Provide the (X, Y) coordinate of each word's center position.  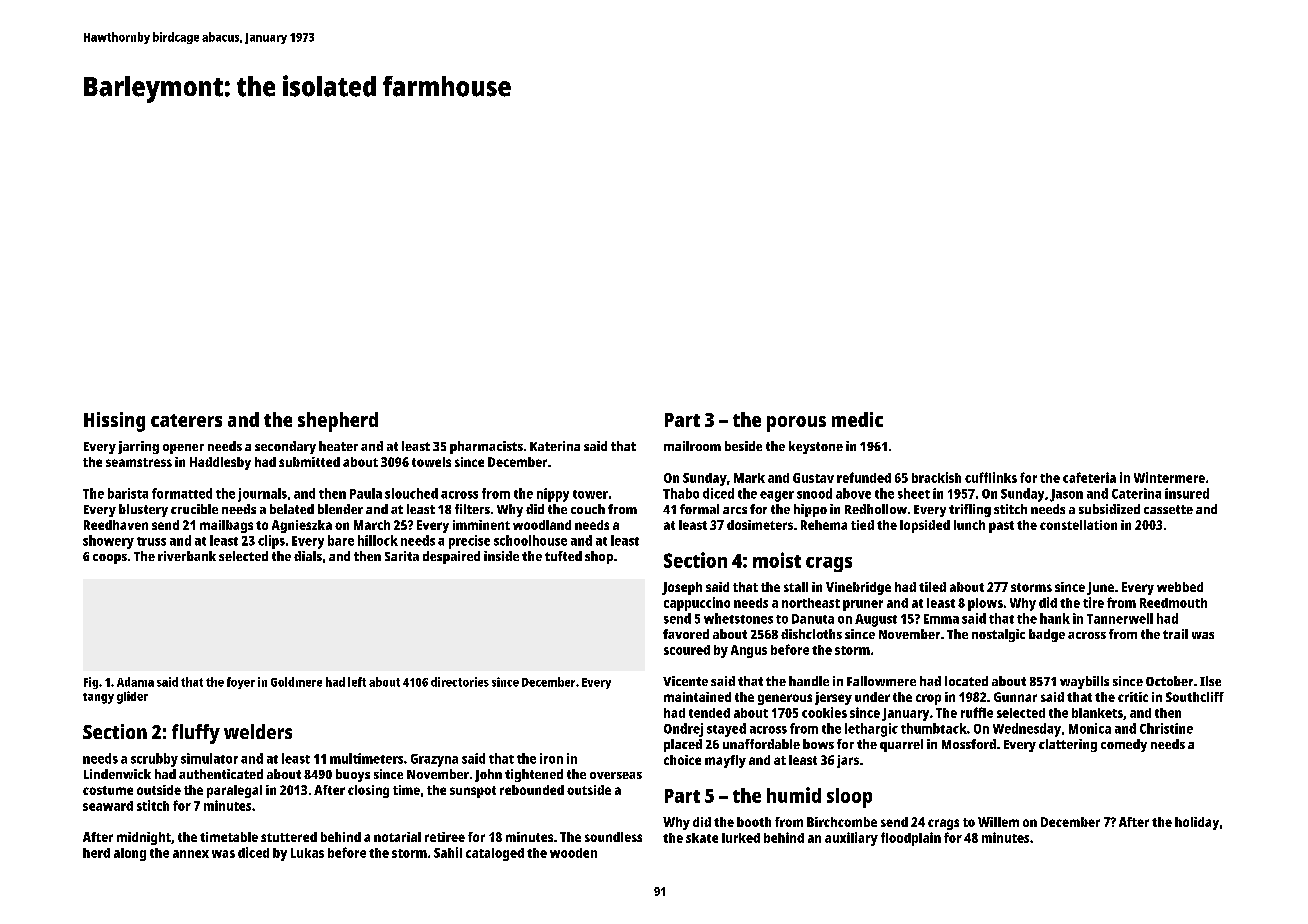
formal (699, 509)
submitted (309, 462)
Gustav (813, 478)
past (1001, 527)
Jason (1066, 495)
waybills (1084, 682)
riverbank (187, 556)
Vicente (685, 681)
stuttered (289, 837)
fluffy (196, 734)
